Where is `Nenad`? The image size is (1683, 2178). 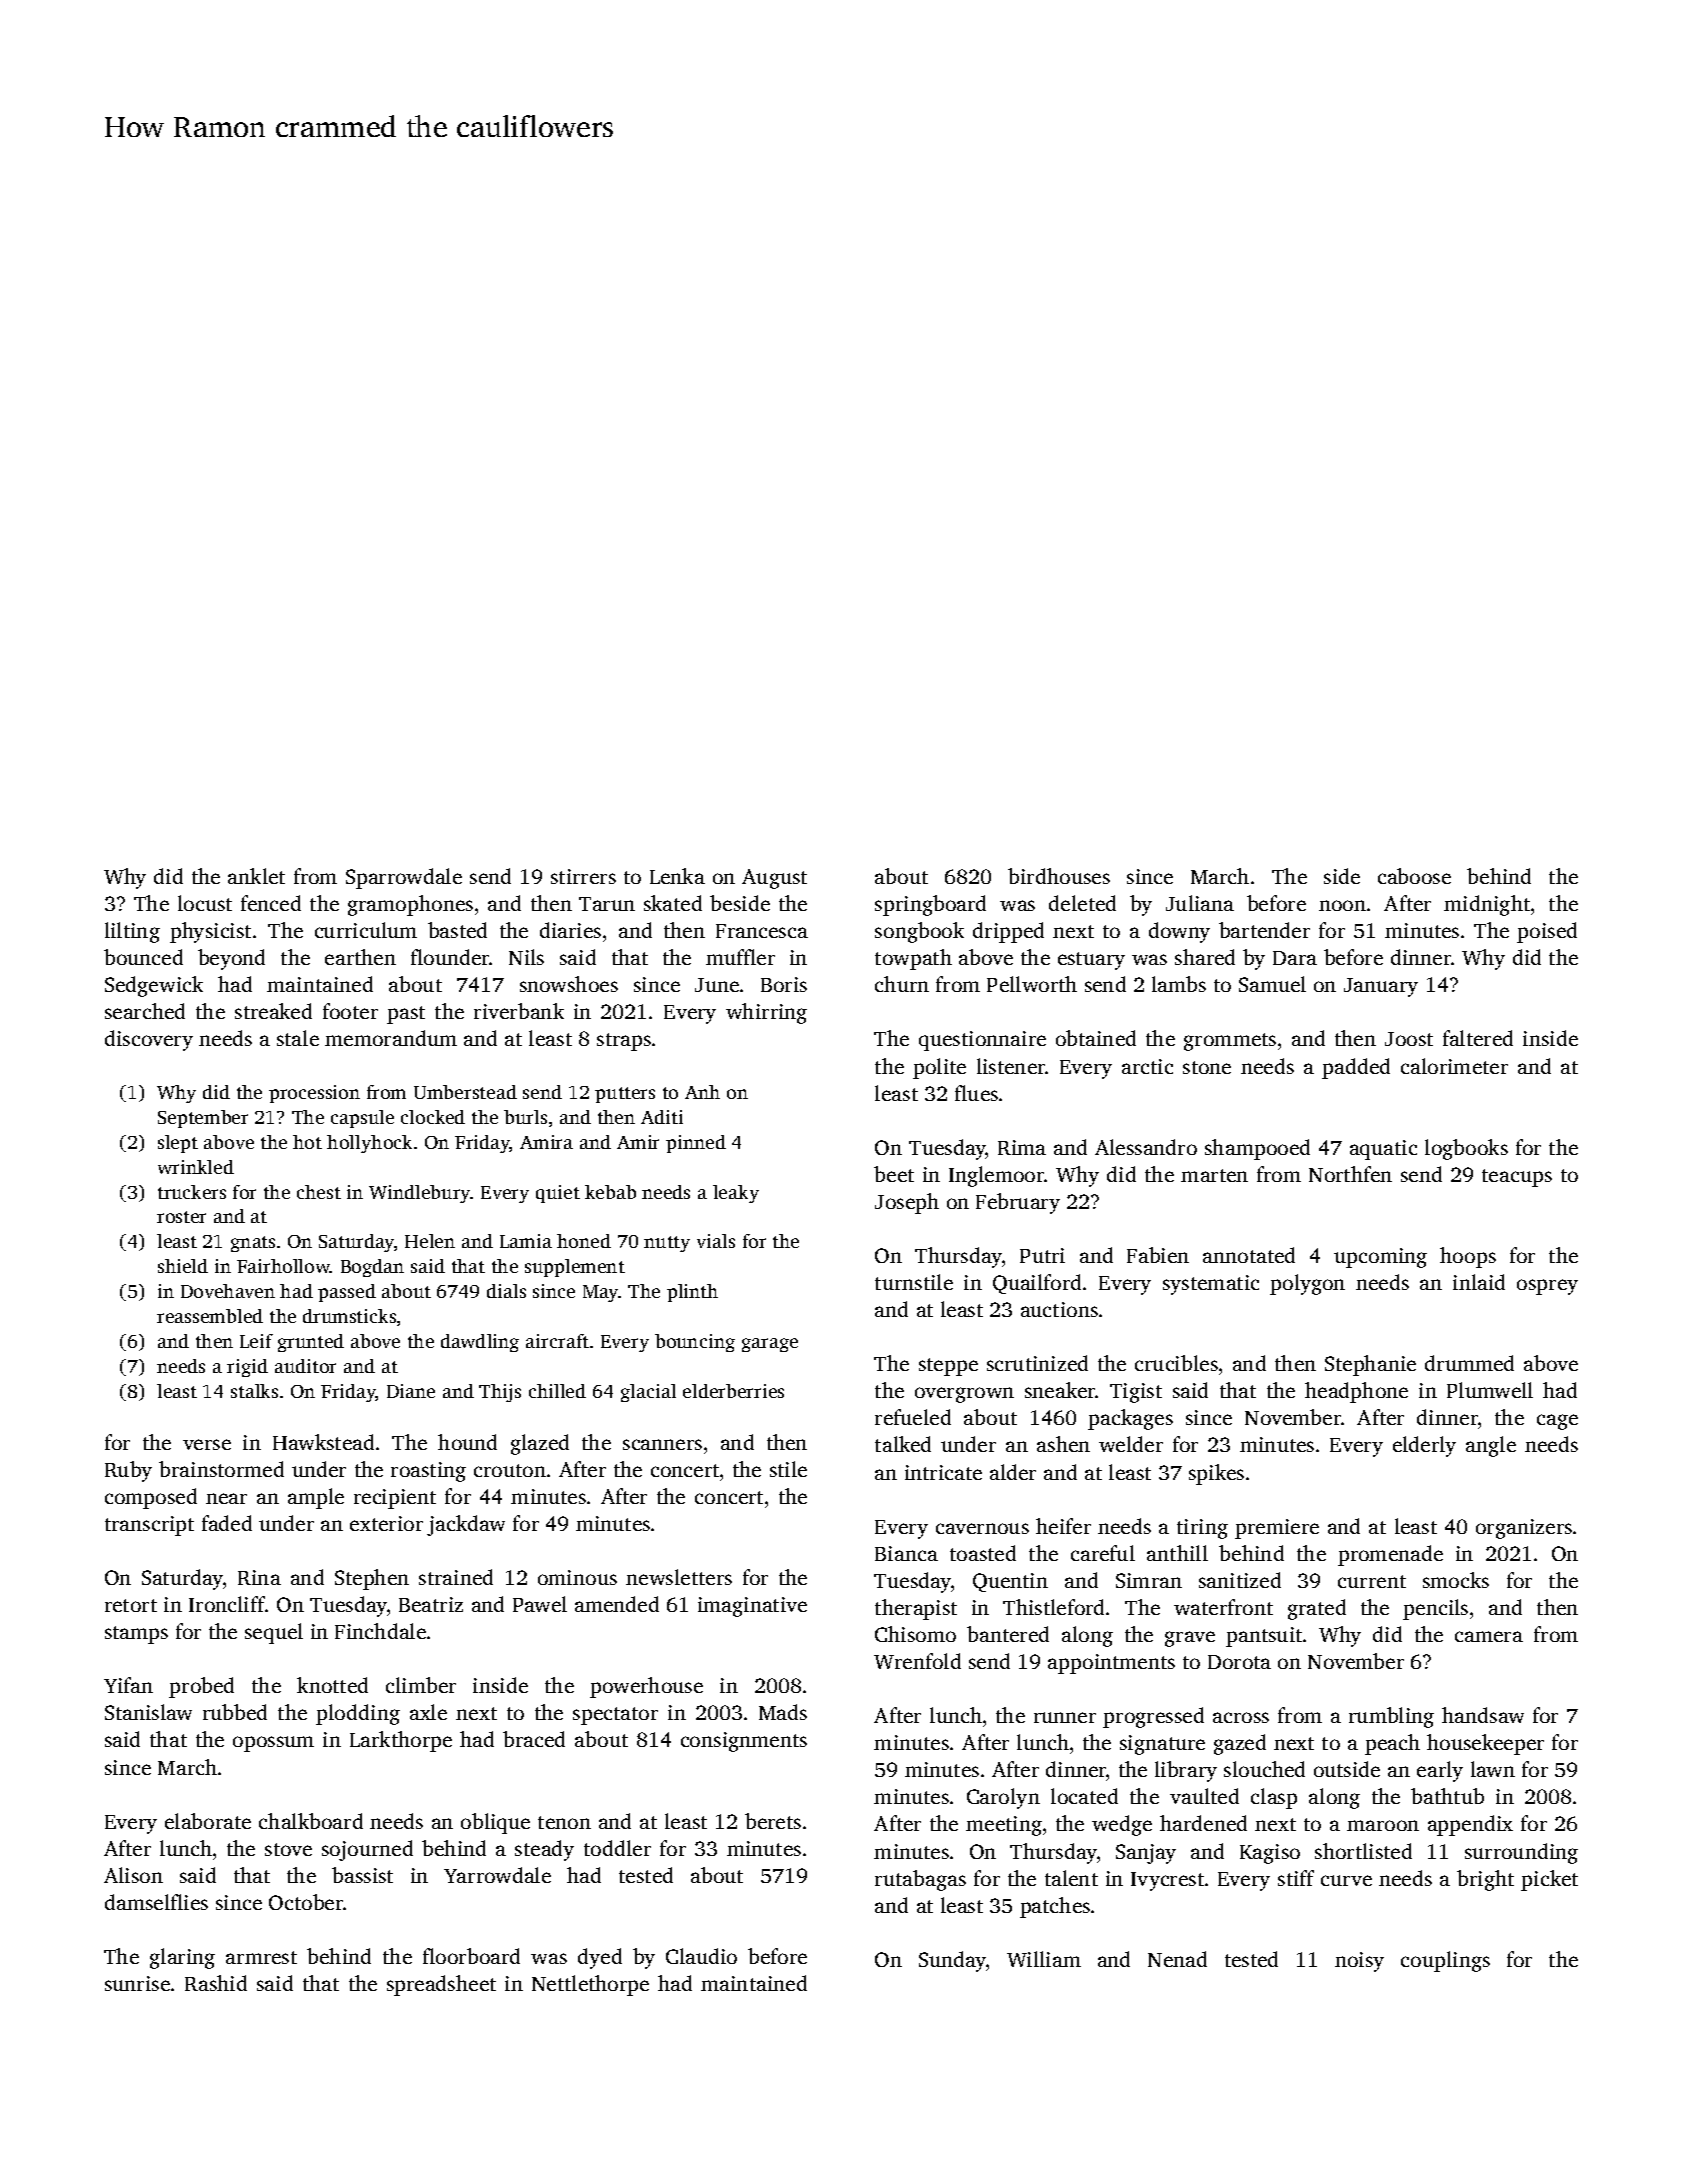 Nenad is located at coordinates (1177, 1959).
